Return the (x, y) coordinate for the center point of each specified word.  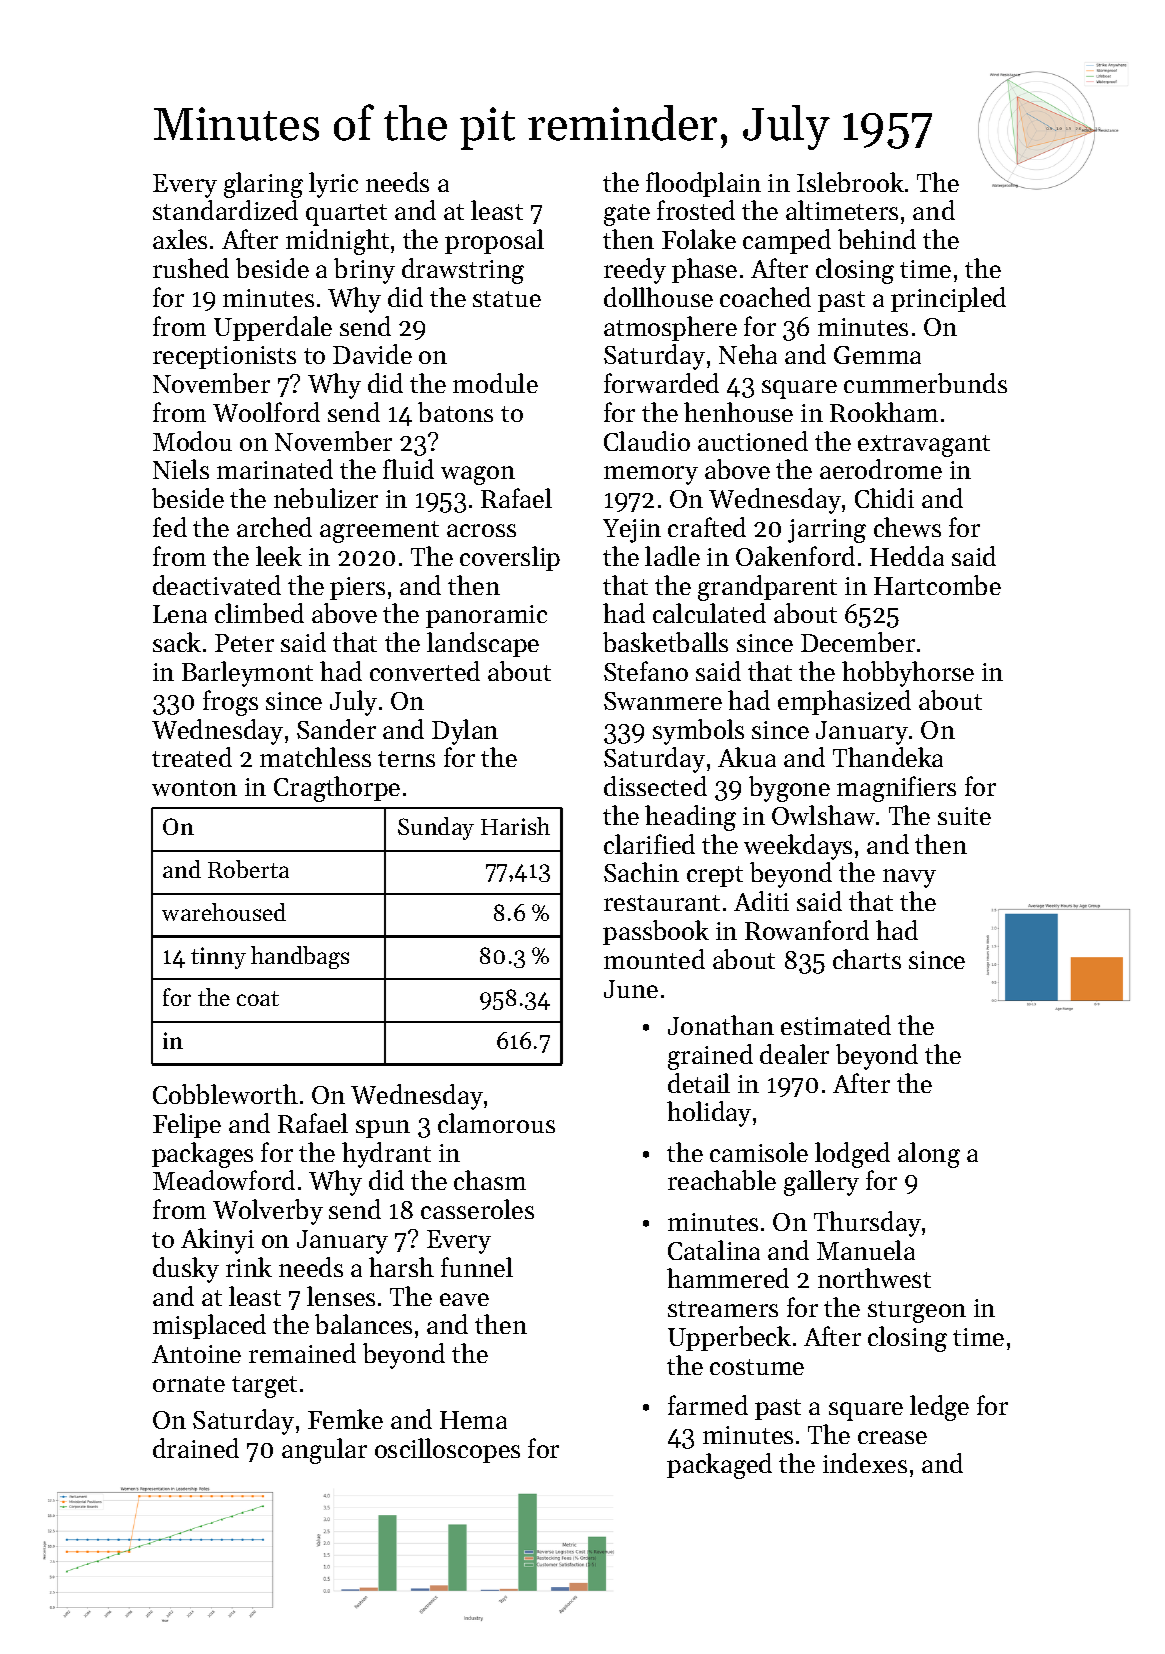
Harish (515, 826)
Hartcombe (937, 585)
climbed (259, 613)
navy (909, 878)
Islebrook (850, 182)
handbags (300, 957)
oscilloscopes (447, 1450)
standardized (225, 210)
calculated (709, 613)
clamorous (496, 1123)
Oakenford (795, 556)
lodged (852, 1155)
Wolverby (268, 1212)
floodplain (703, 184)
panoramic (486, 616)
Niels (181, 469)
